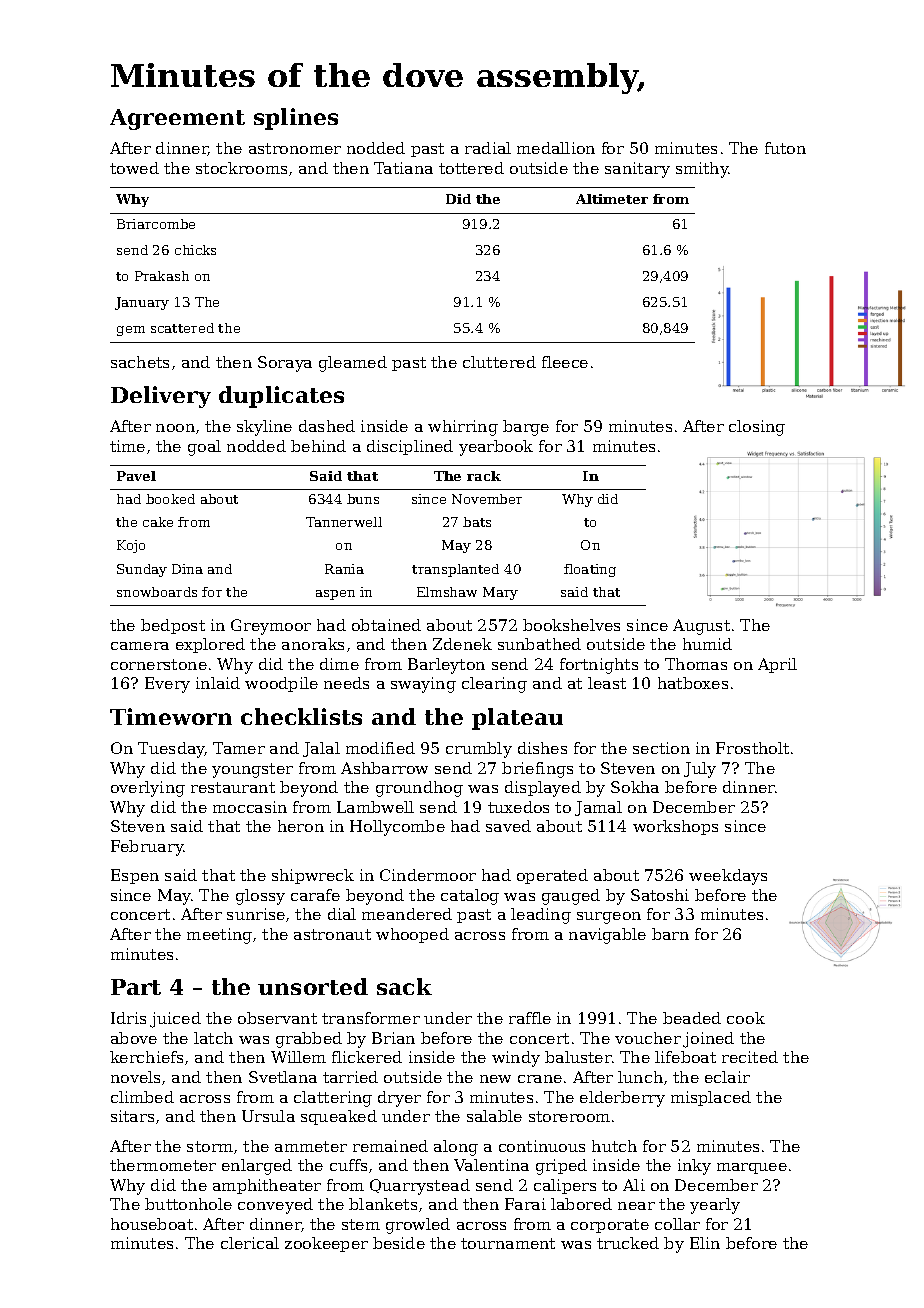 This page has height=1308, width=924. I want to click on tottered, so click(471, 168).
